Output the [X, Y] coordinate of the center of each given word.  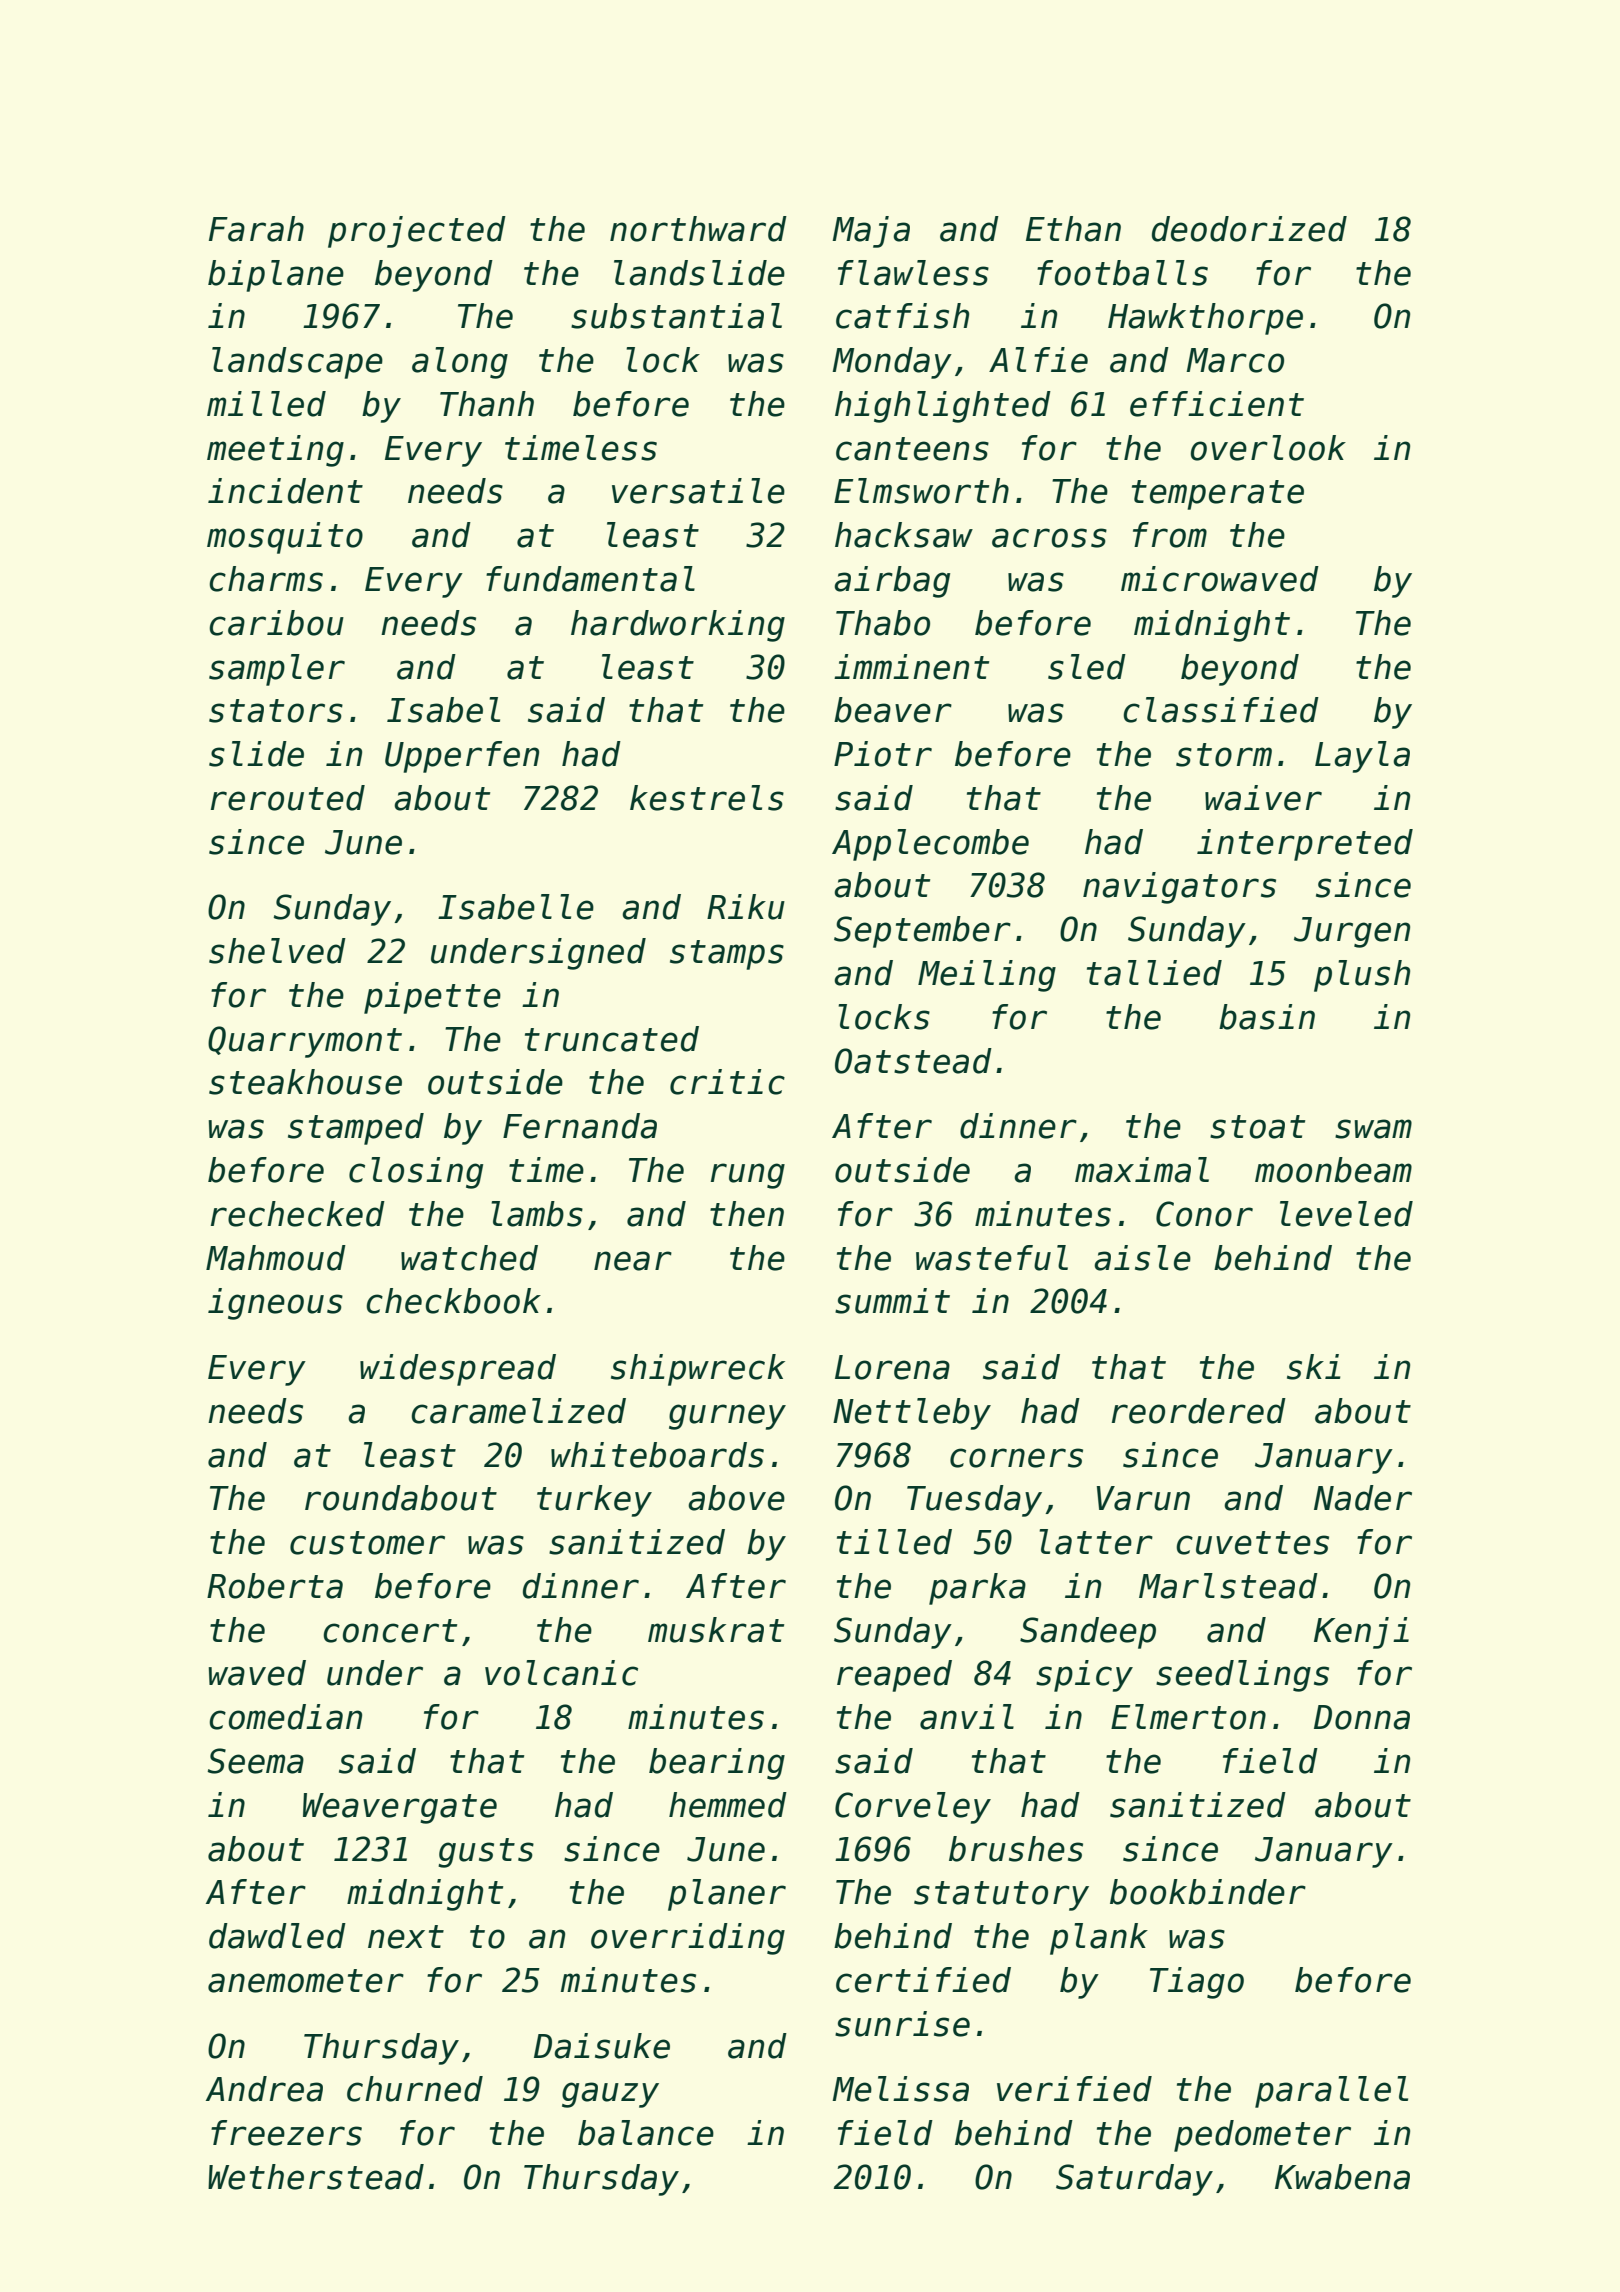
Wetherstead [316, 2177]
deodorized [1249, 229]
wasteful [992, 1258]
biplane [276, 276]
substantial [676, 316]
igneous [275, 1304]
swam [1373, 1129]
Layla [1362, 757]
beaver [893, 710]
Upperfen [462, 757]
